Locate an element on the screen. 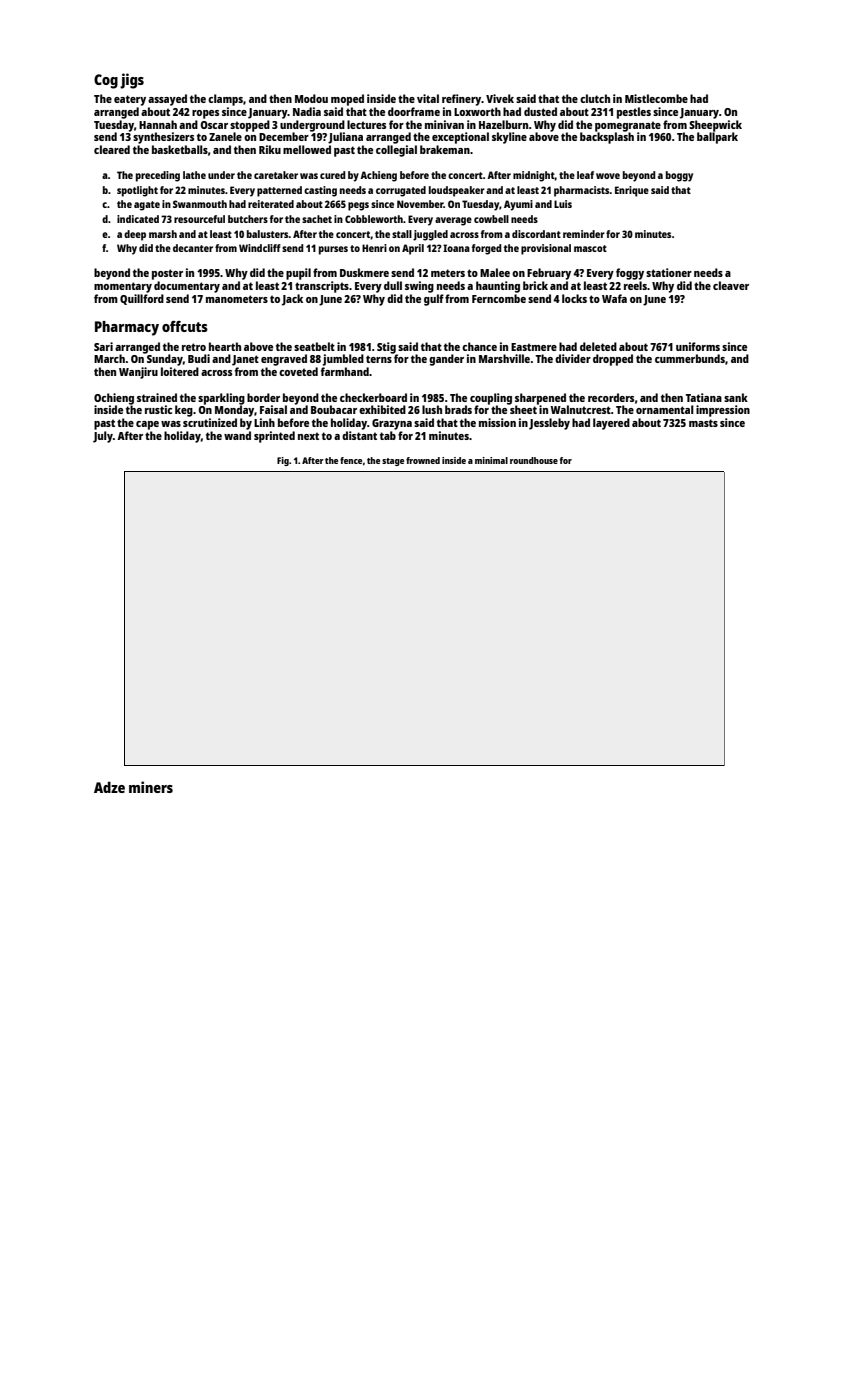 Image resolution: width=849 pixels, height=1400 pixels. Ayumi is located at coordinates (518, 205).
